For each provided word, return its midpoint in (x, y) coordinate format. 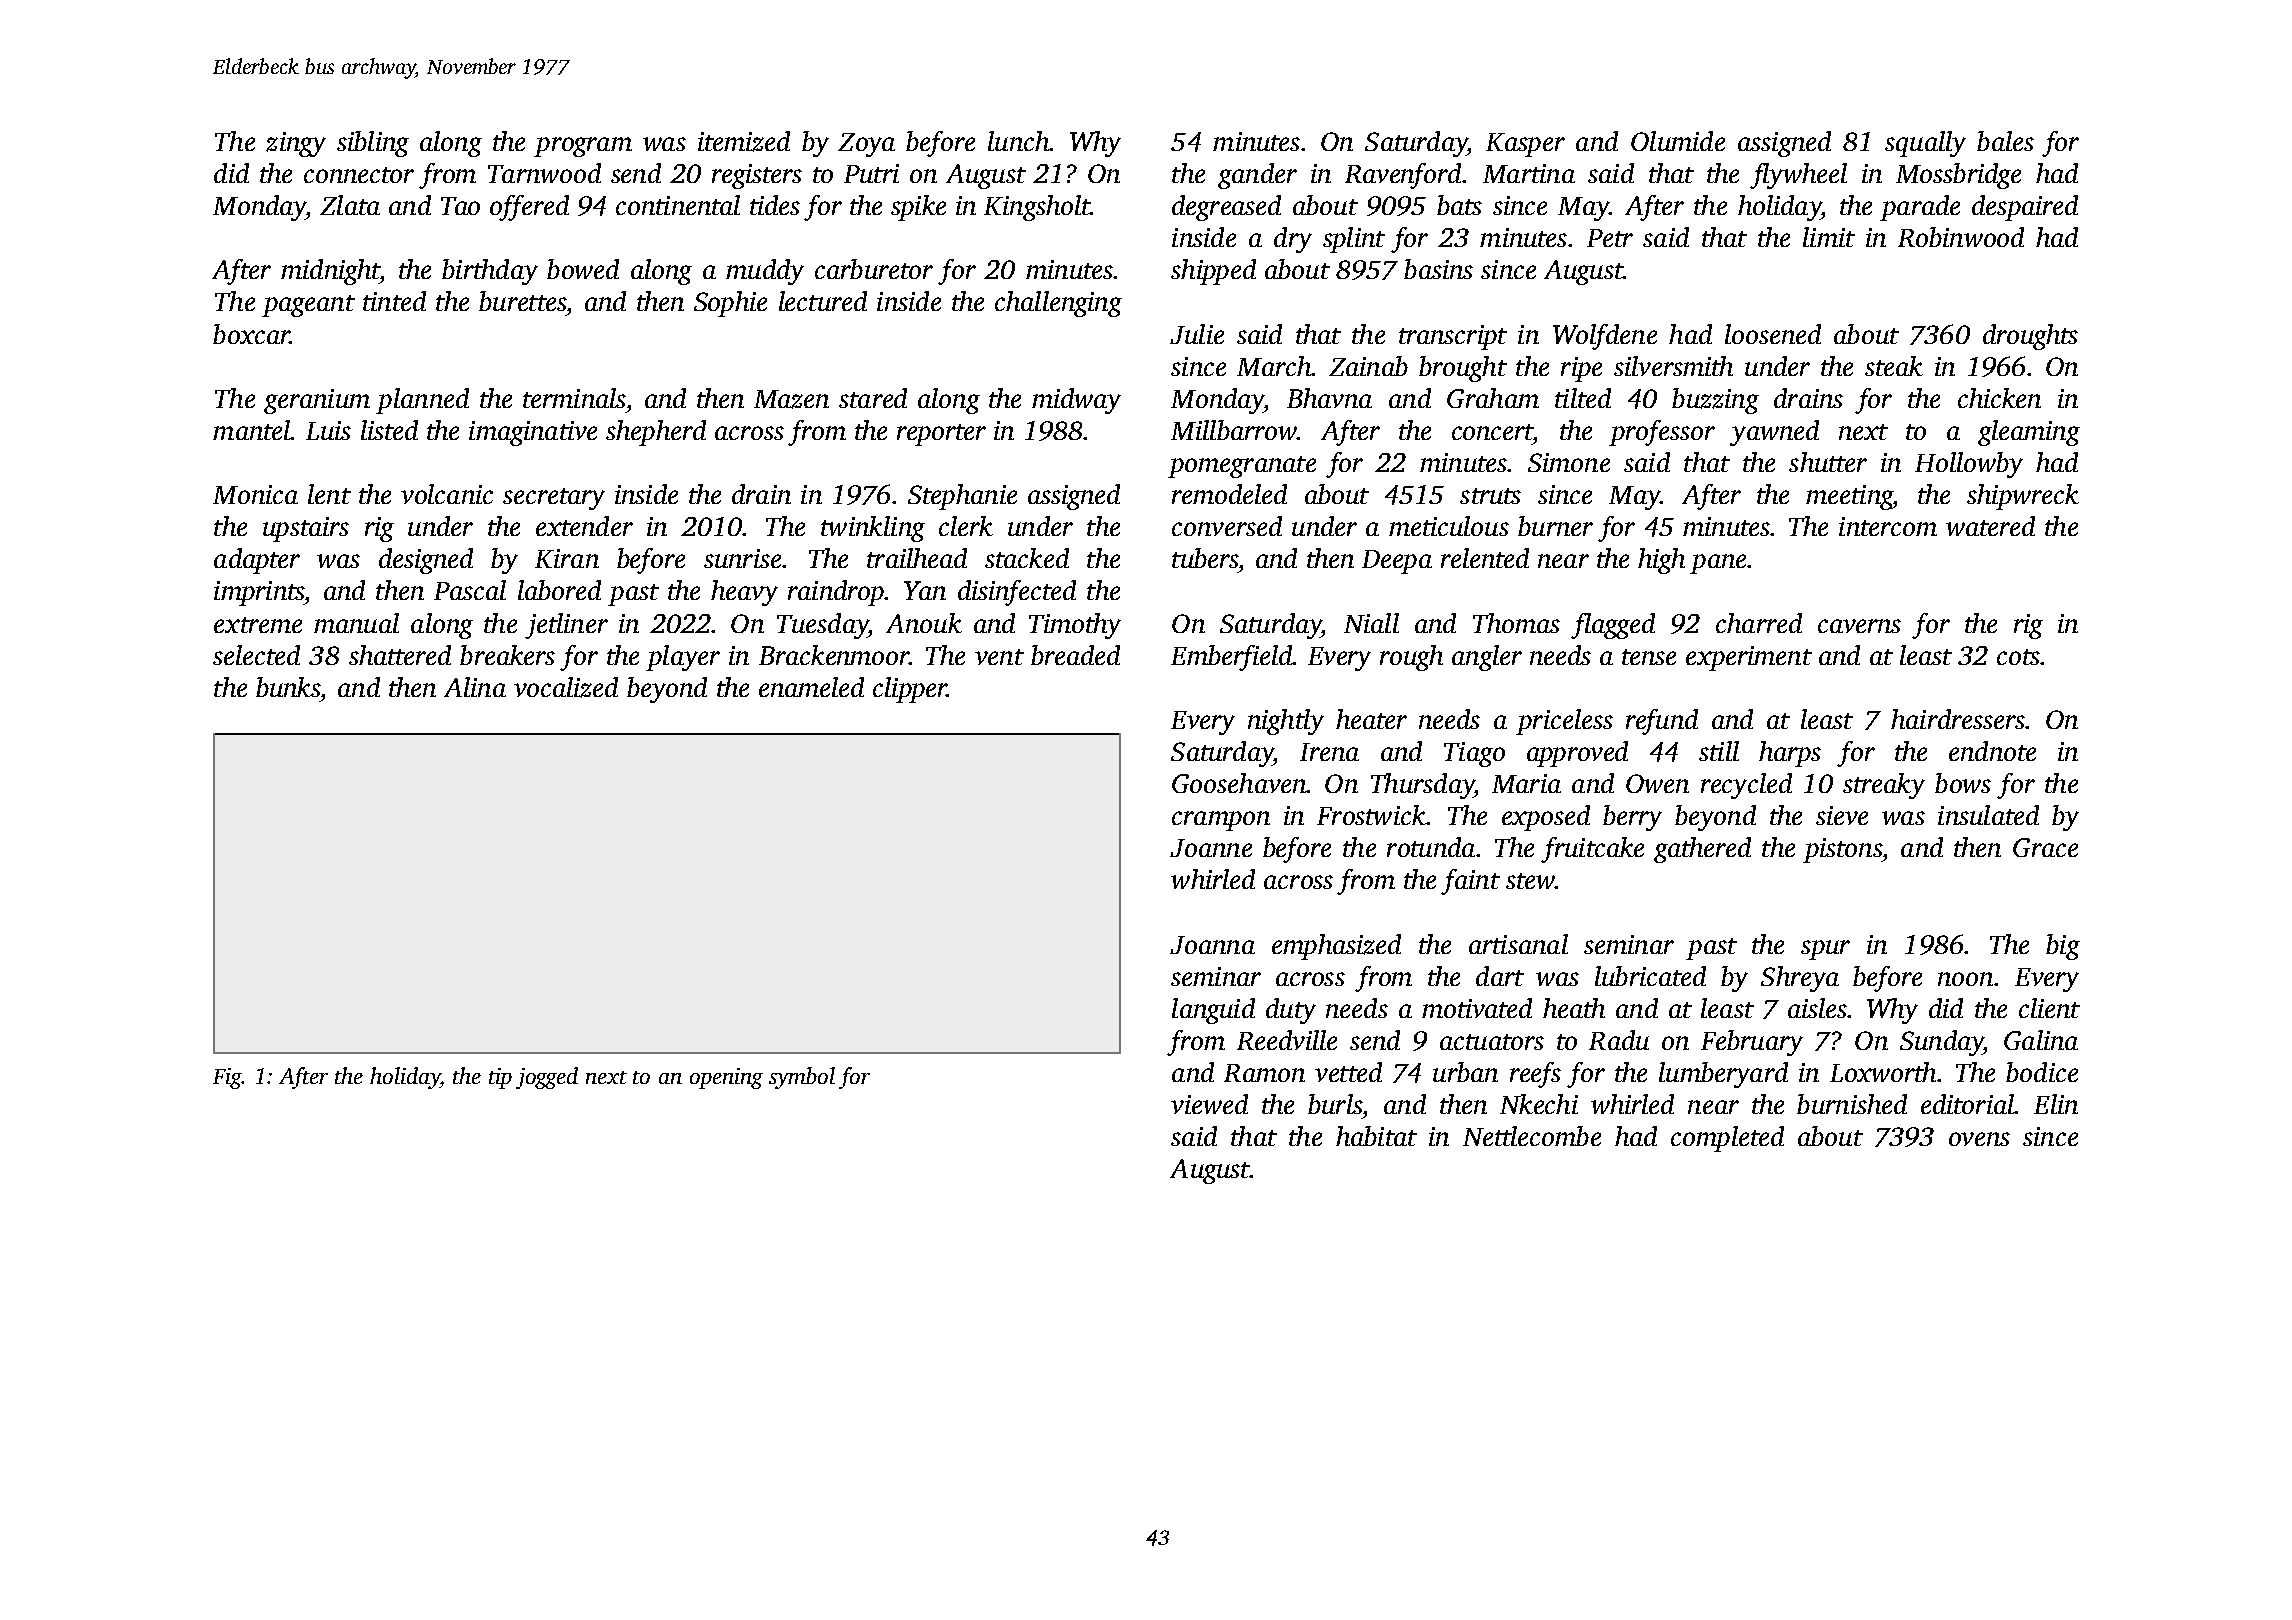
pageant (308, 306)
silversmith (1673, 366)
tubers (1205, 558)
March (1274, 366)
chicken (1999, 398)
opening (726, 1078)
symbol (802, 1078)
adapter (257, 561)
